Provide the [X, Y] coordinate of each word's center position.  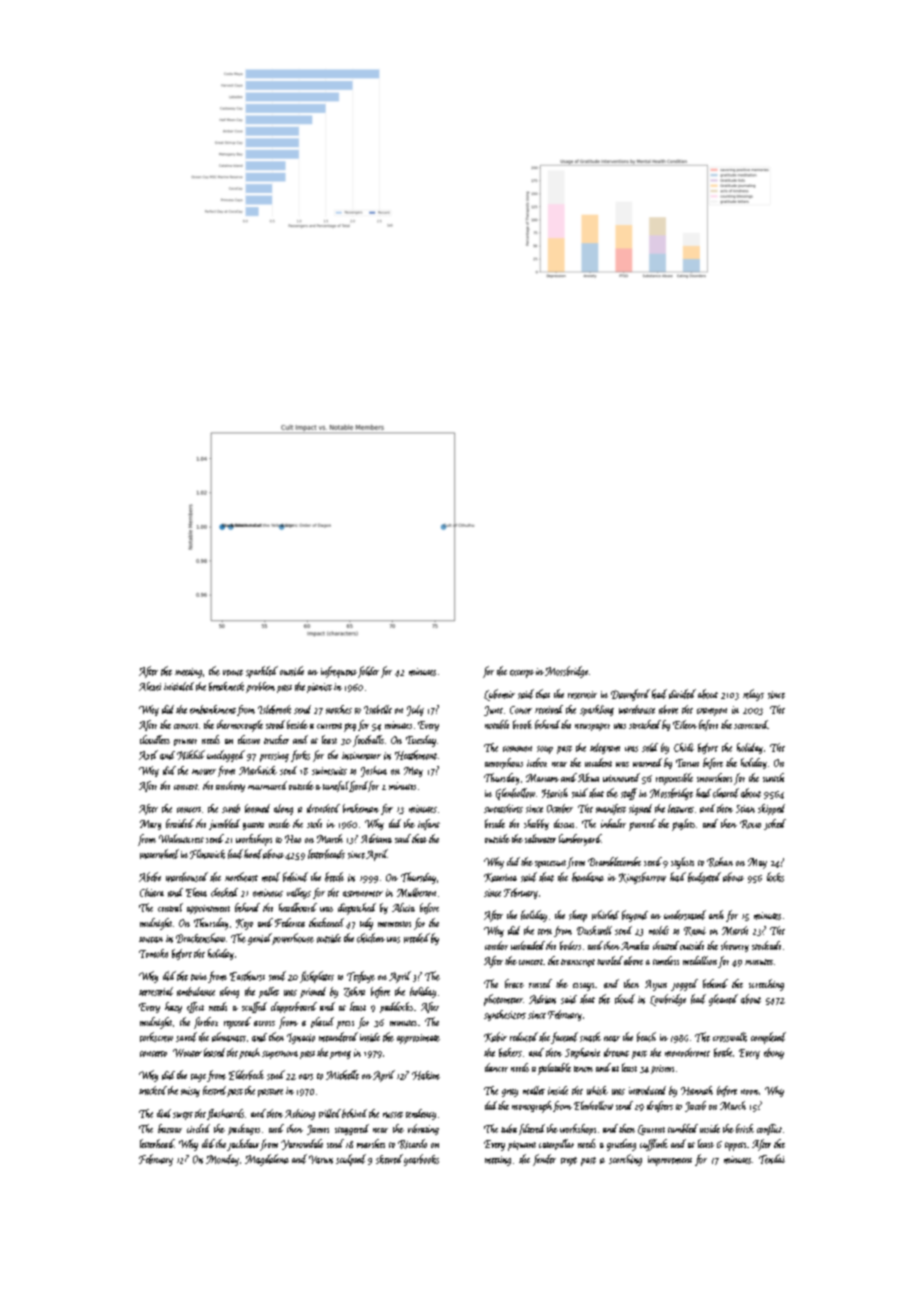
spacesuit [550, 864]
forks [300, 756]
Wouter [187, 1053]
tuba [509, 1128]
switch [773, 777]
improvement [670, 1161]
